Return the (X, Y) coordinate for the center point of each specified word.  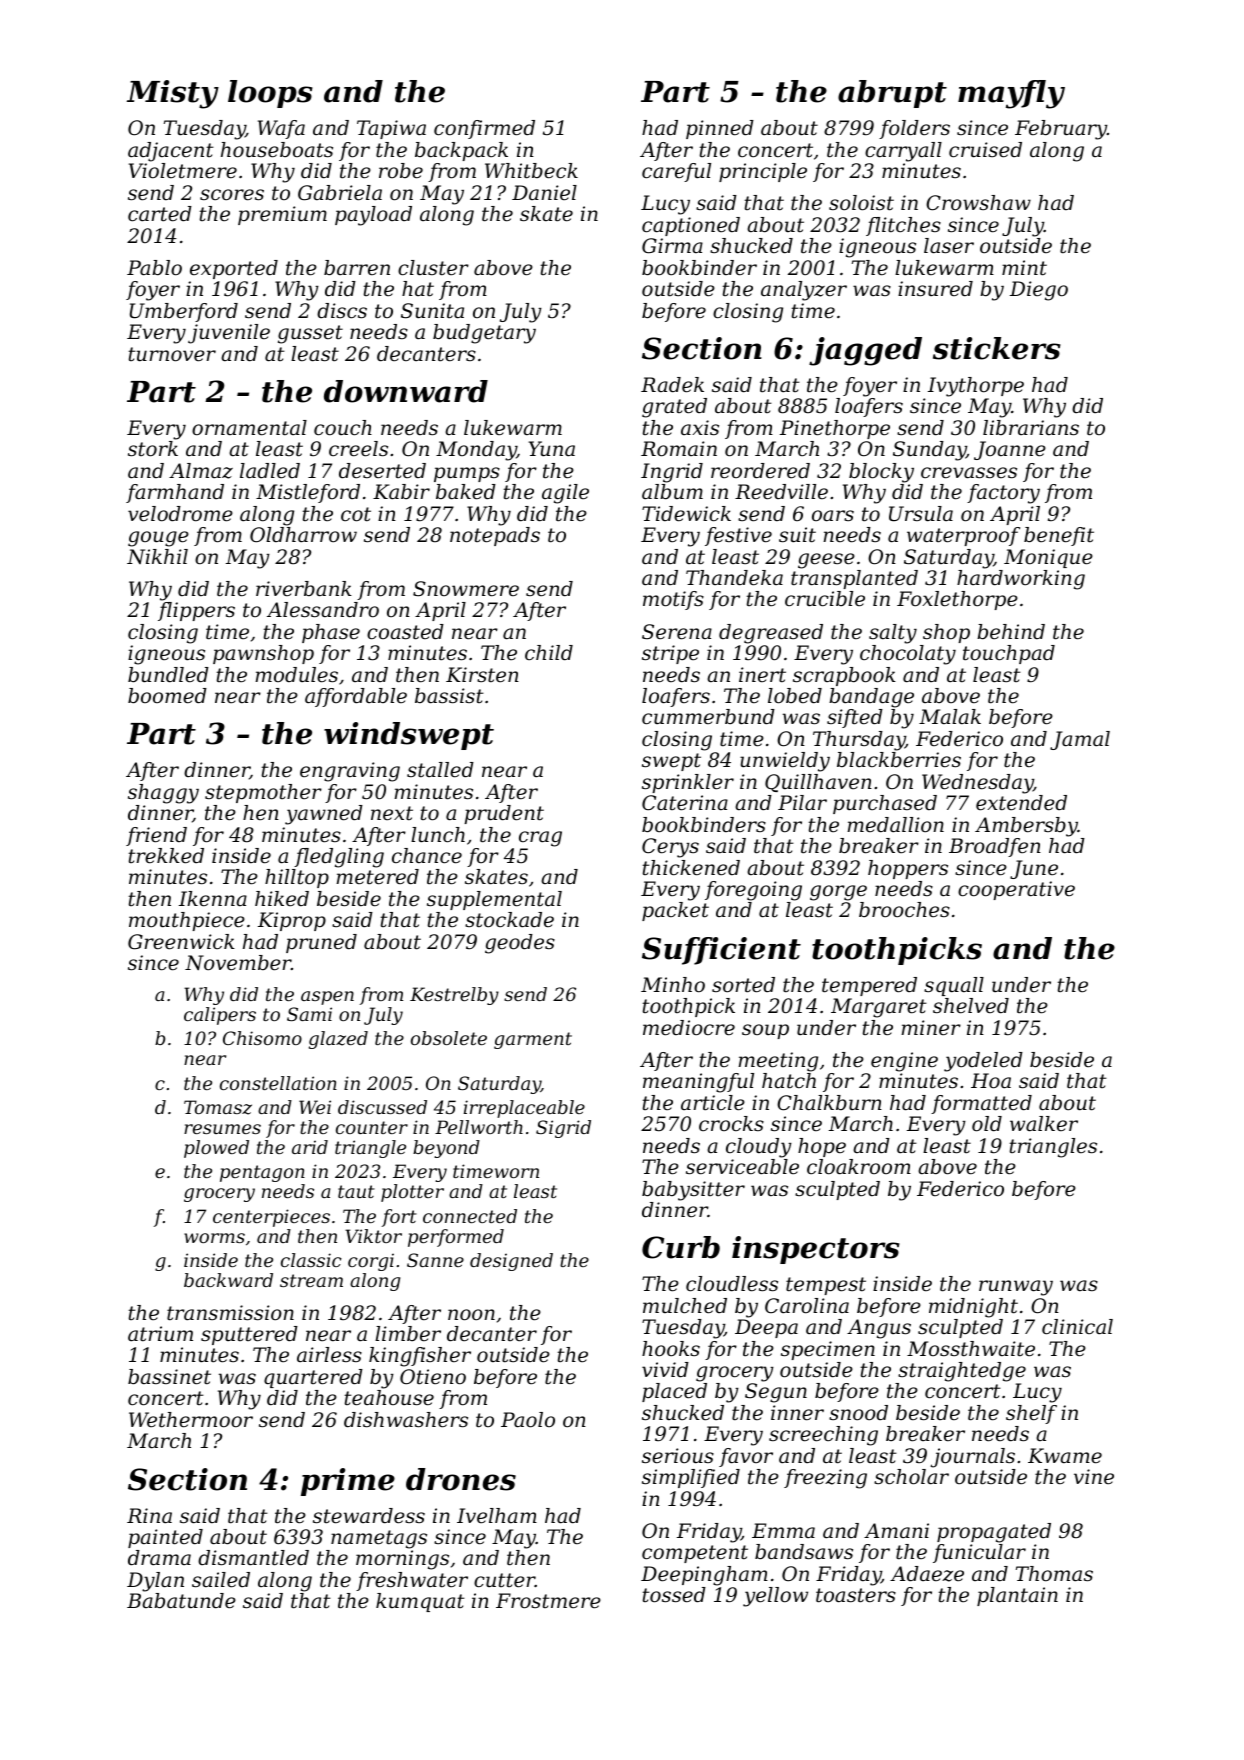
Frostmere (548, 1601)
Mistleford (308, 493)
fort (399, 1218)
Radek (672, 385)
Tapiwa (391, 129)
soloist (861, 203)
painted (165, 1538)
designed (511, 1262)
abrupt (892, 94)
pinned (720, 129)
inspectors (816, 1250)
